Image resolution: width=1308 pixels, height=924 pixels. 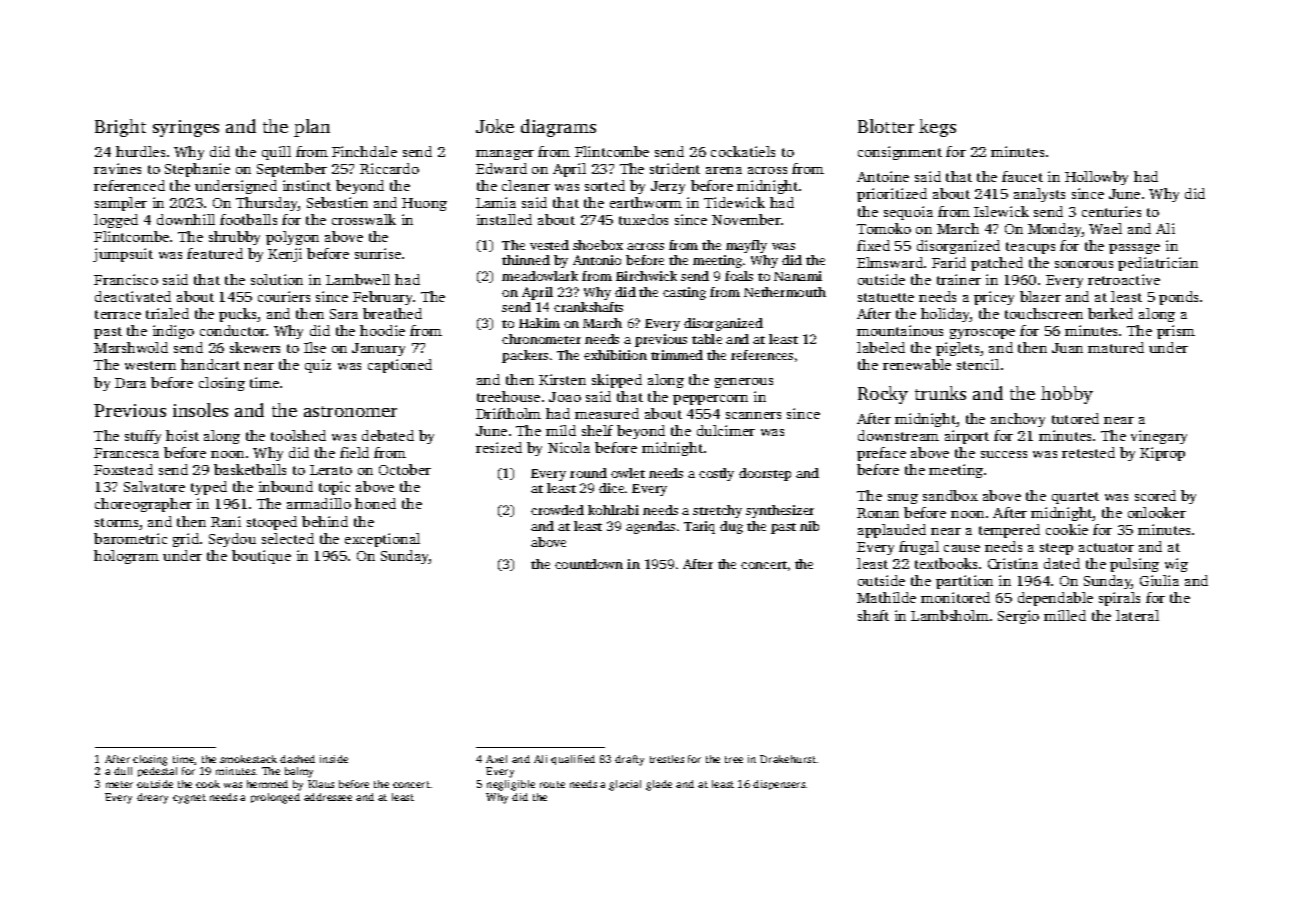 I want to click on manager, so click(x=505, y=155).
